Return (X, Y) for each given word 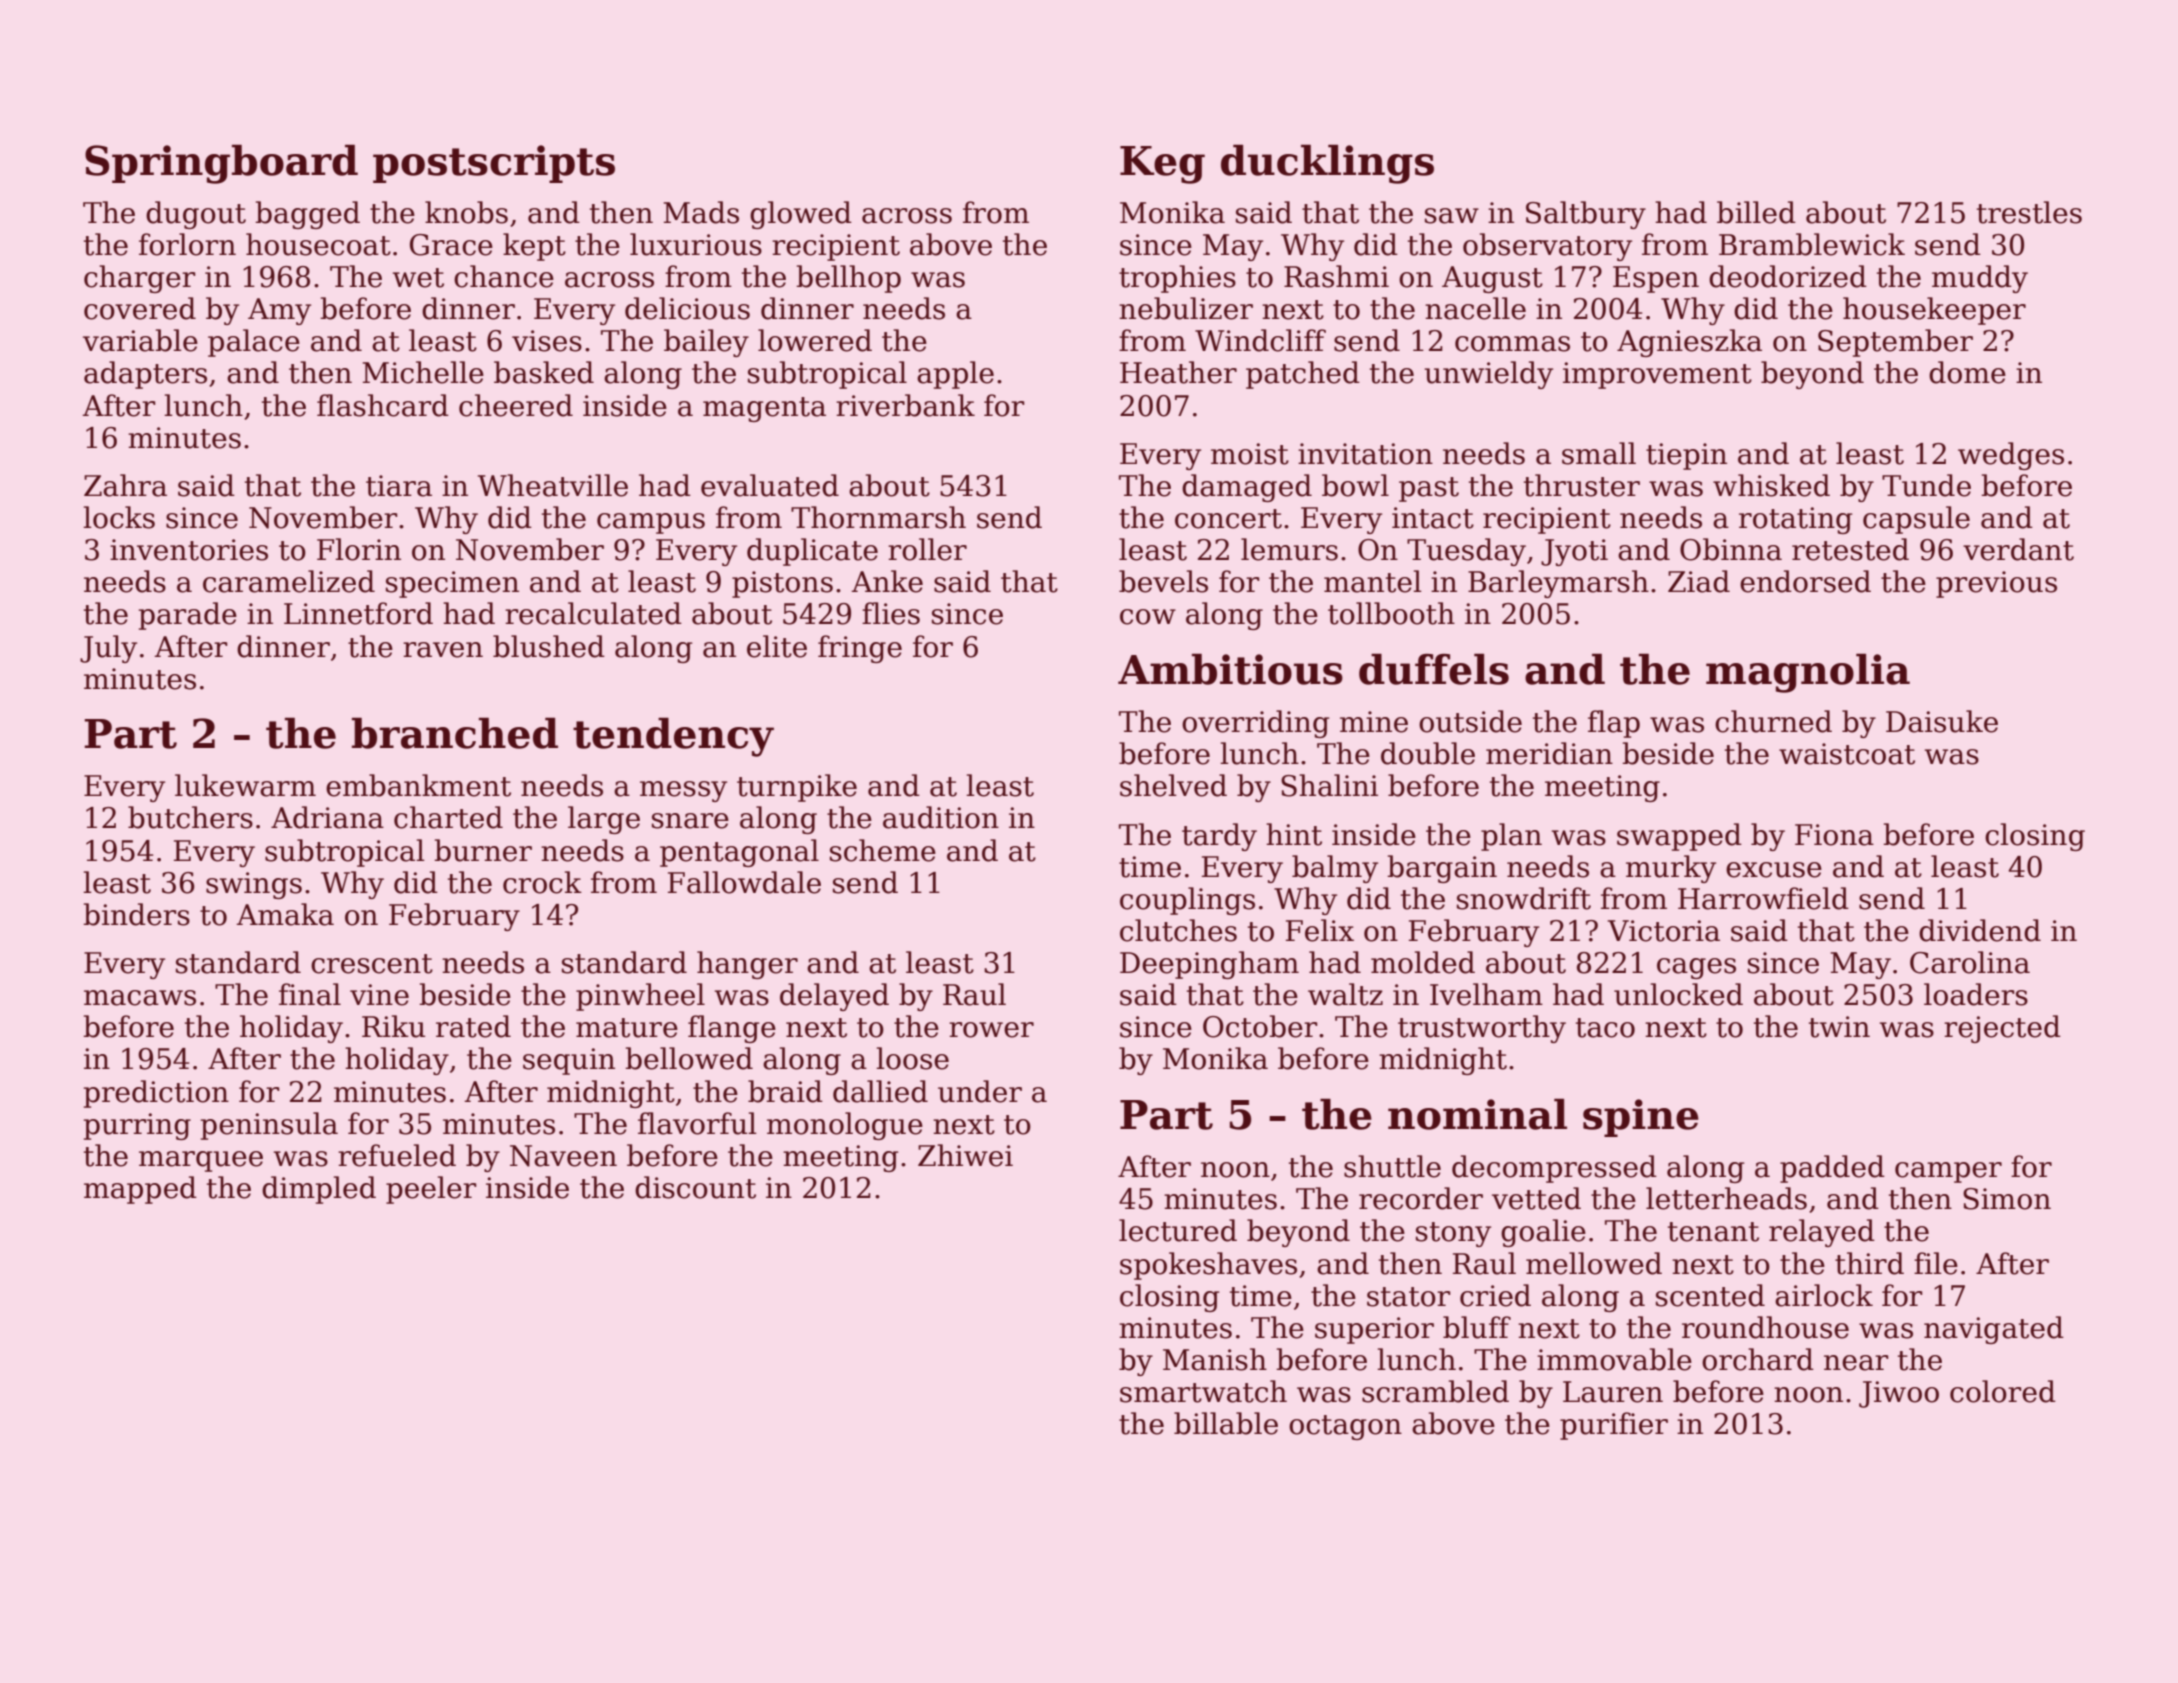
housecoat (318, 244)
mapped (140, 1190)
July (108, 649)
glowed (801, 215)
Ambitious (1230, 669)
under (980, 1091)
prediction (156, 1094)
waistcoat (1847, 754)
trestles (2029, 212)
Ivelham (1486, 994)
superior (1374, 1330)
